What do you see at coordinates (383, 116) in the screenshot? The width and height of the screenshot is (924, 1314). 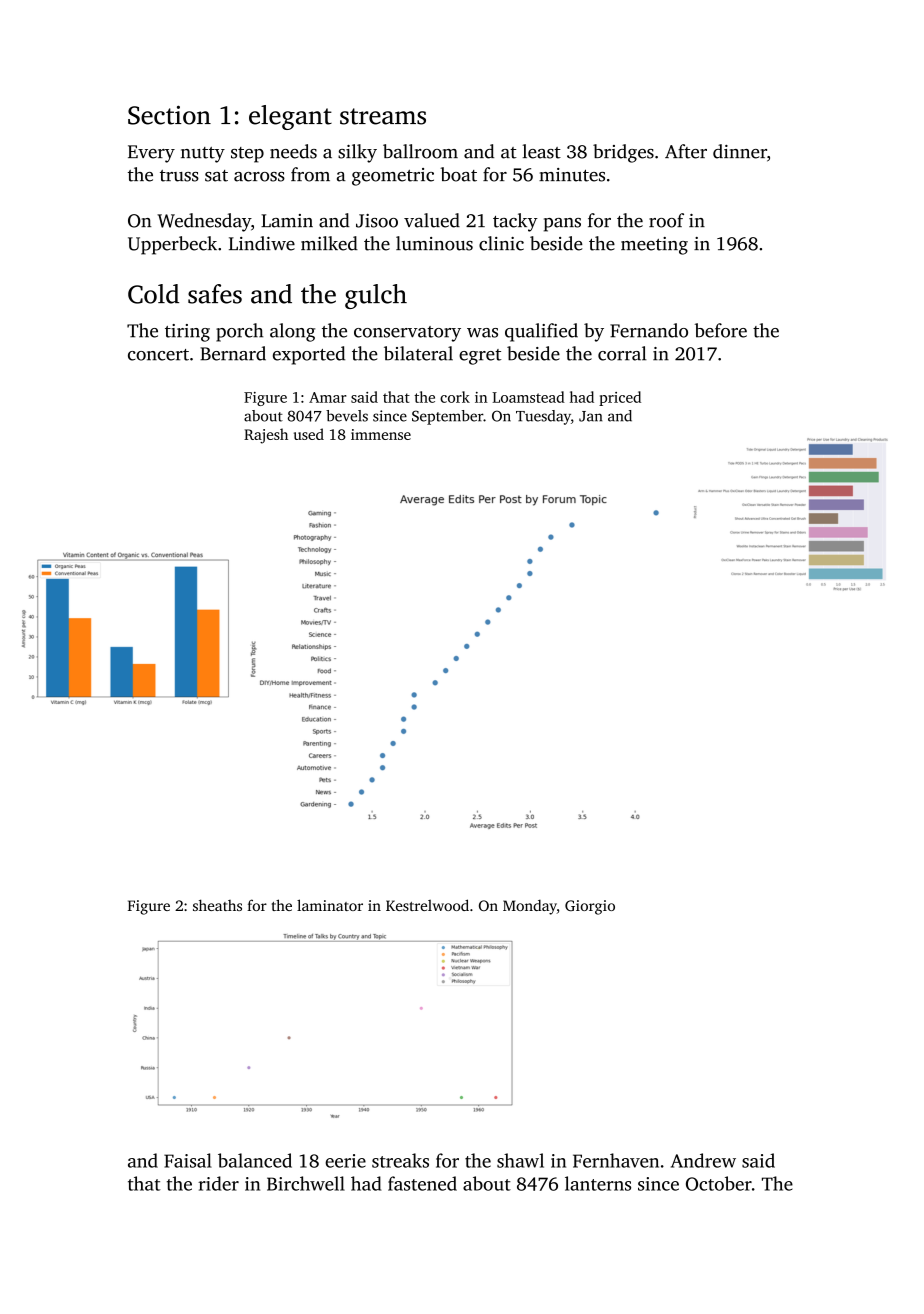 I see `streams` at bounding box center [383, 116].
